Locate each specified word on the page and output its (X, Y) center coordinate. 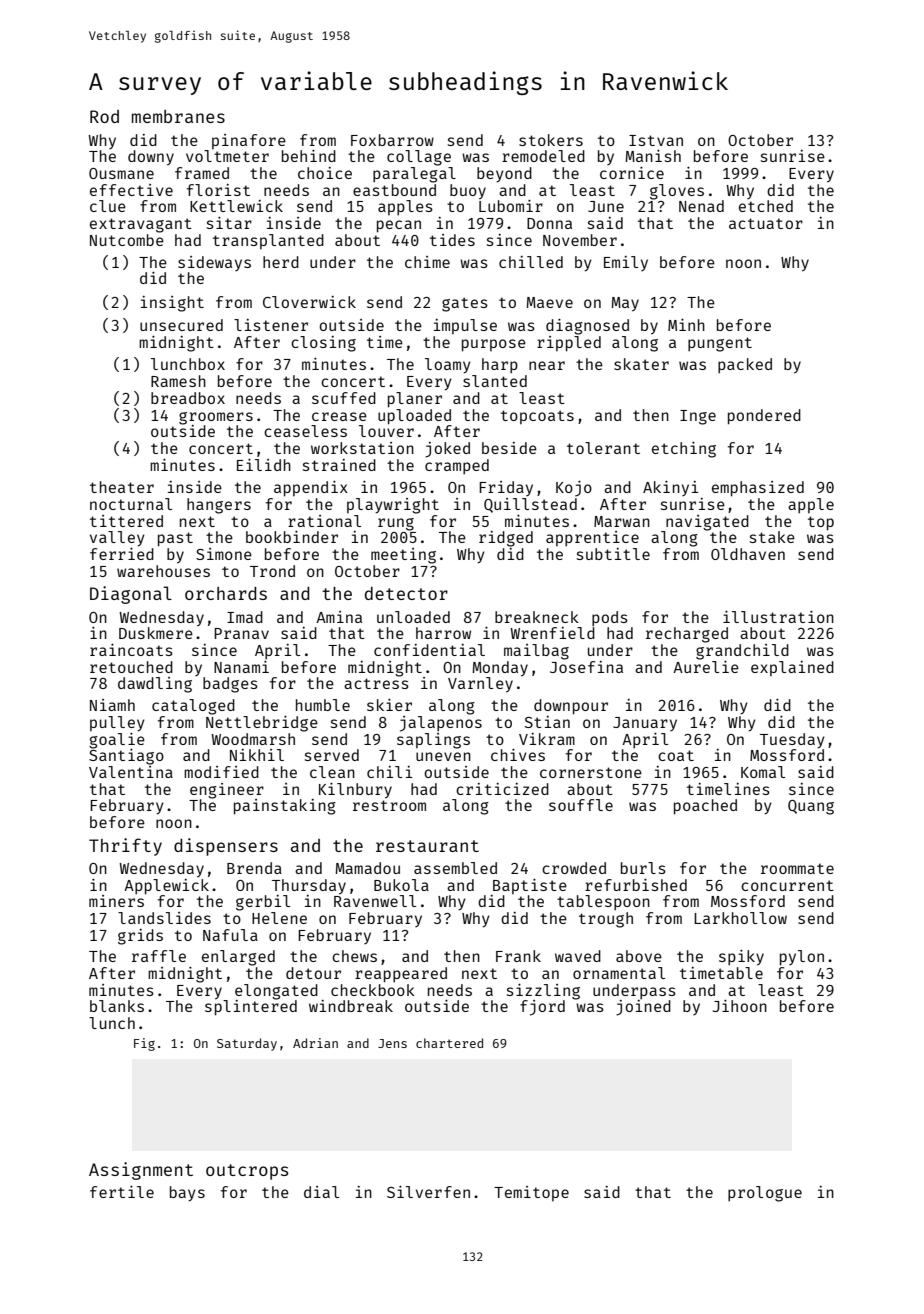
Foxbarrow (392, 140)
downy (151, 158)
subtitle (613, 554)
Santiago (126, 756)
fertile (122, 1192)
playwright (393, 506)
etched (766, 206)
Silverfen (428, 1192)
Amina (339, 617)
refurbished (636, 885)
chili (389, 772)
